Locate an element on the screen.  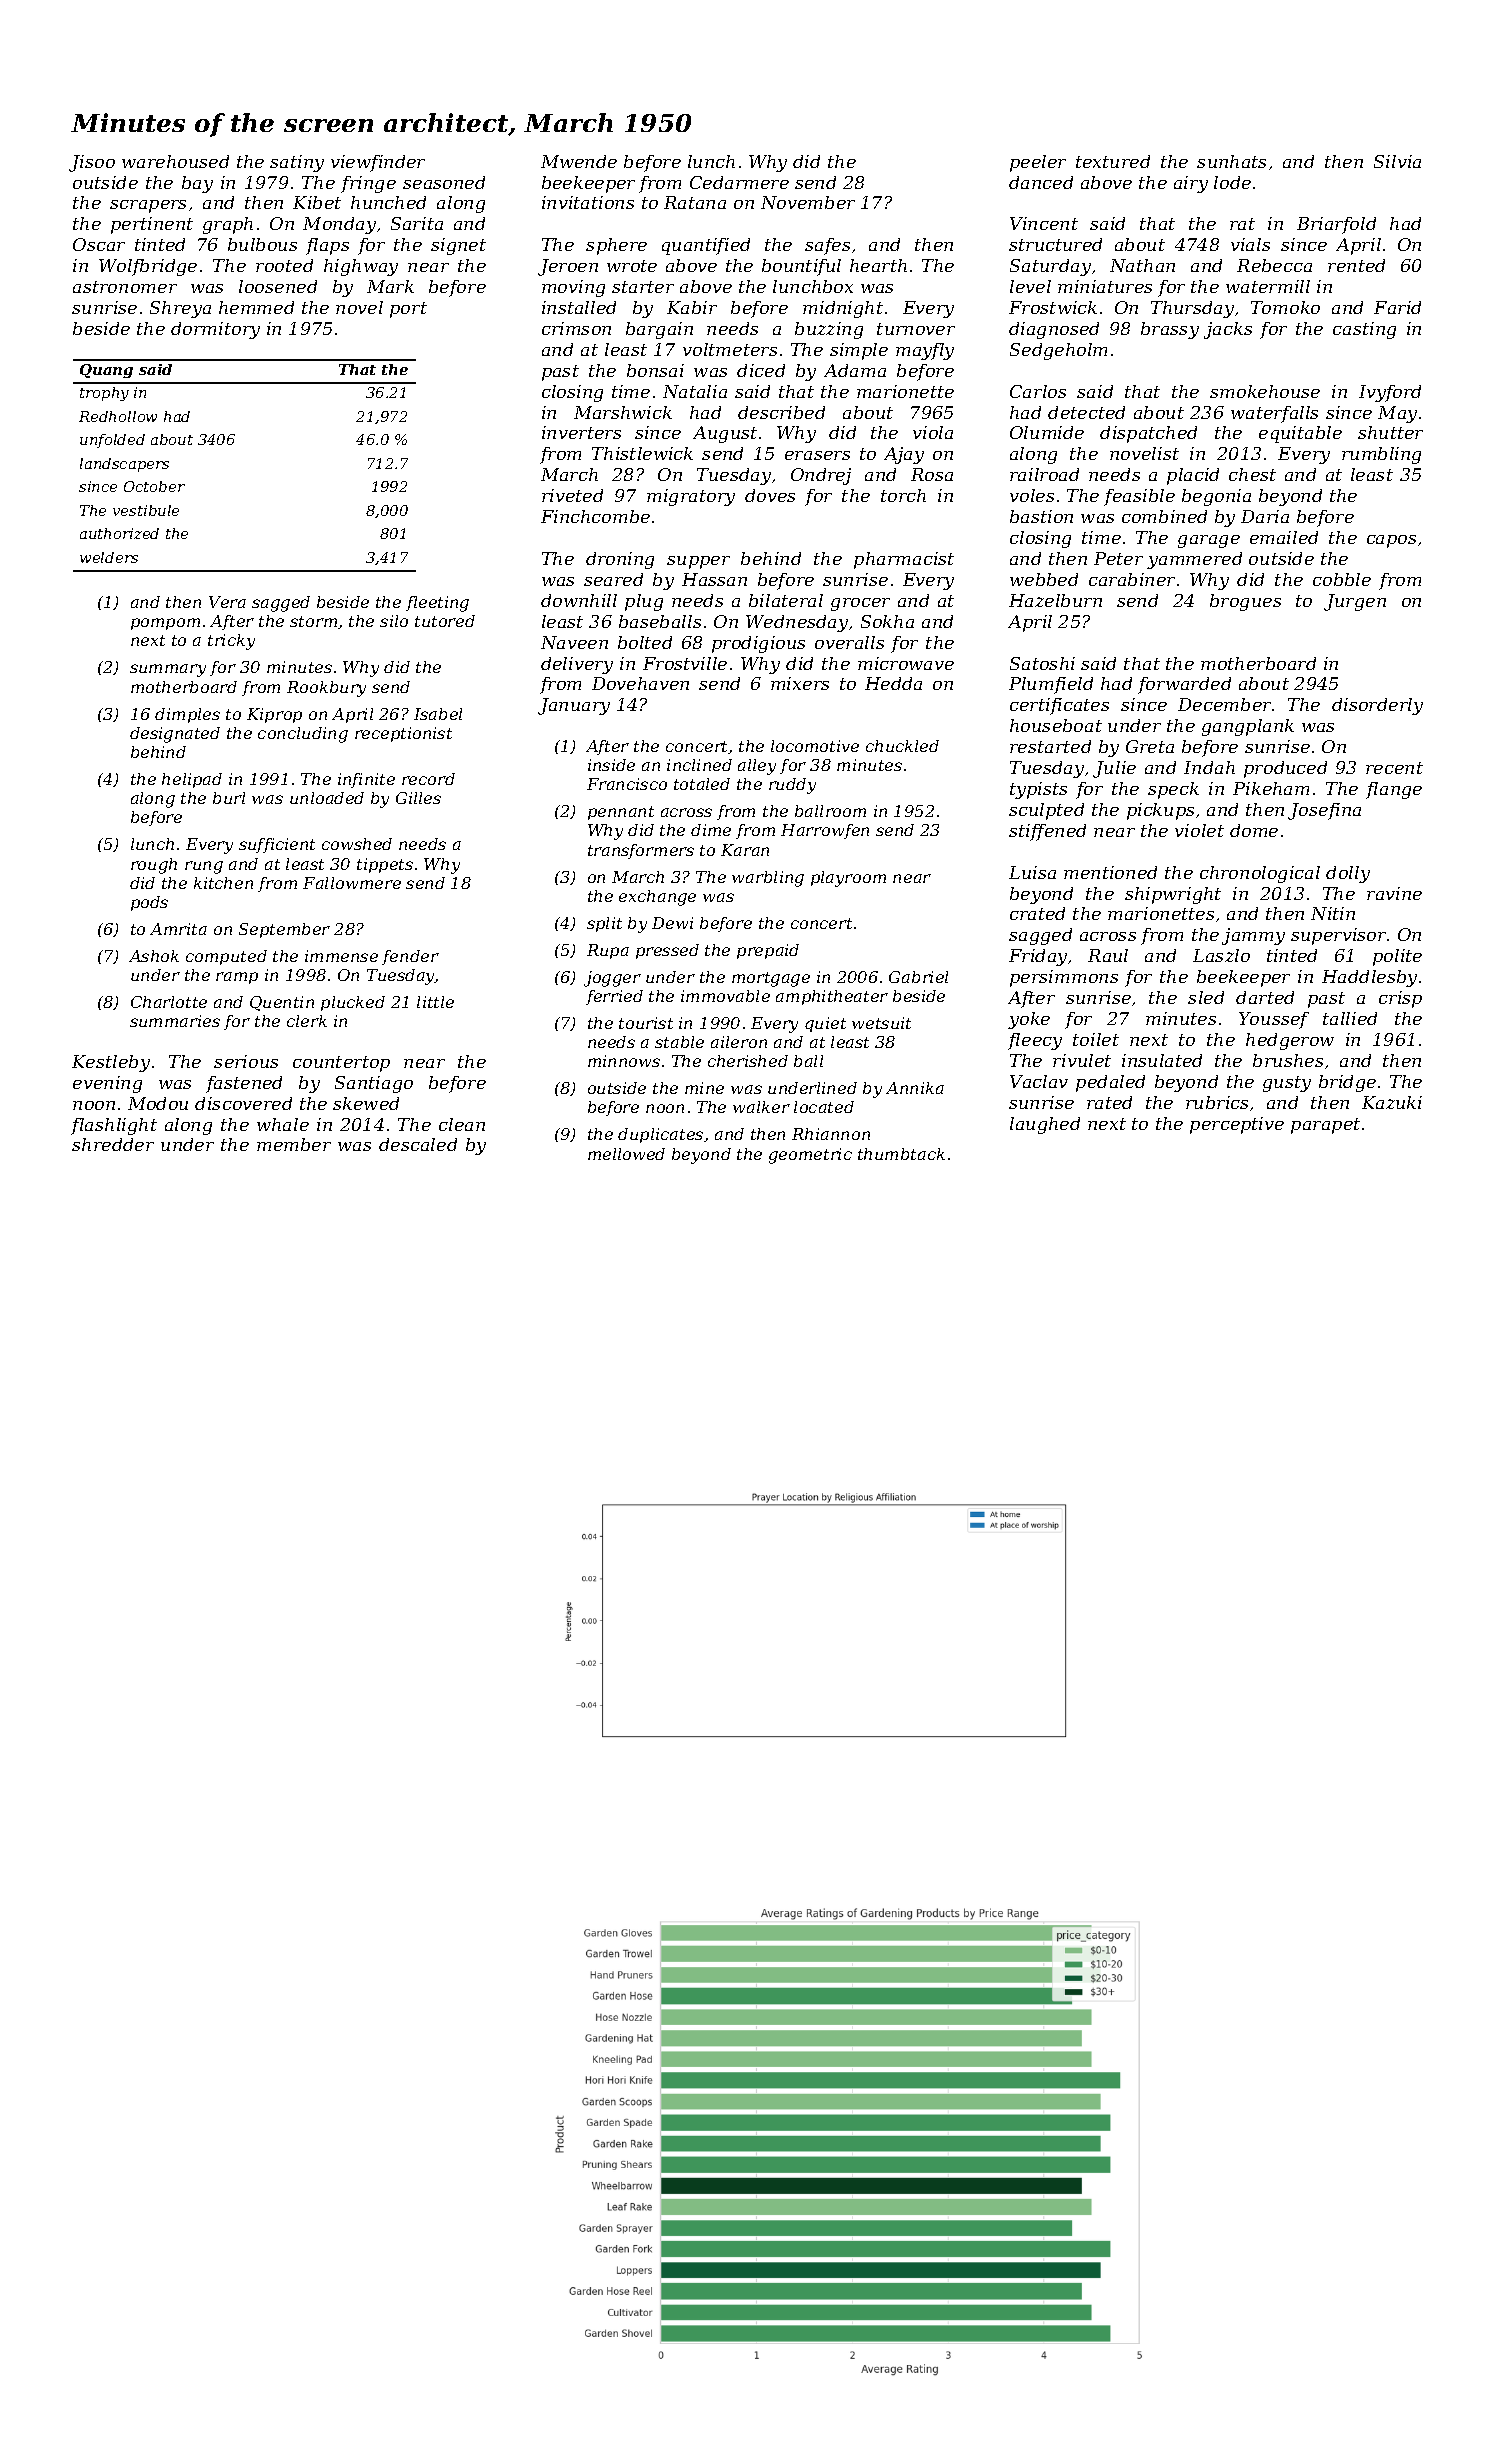
jogger is located at coordinates (612, 979).
